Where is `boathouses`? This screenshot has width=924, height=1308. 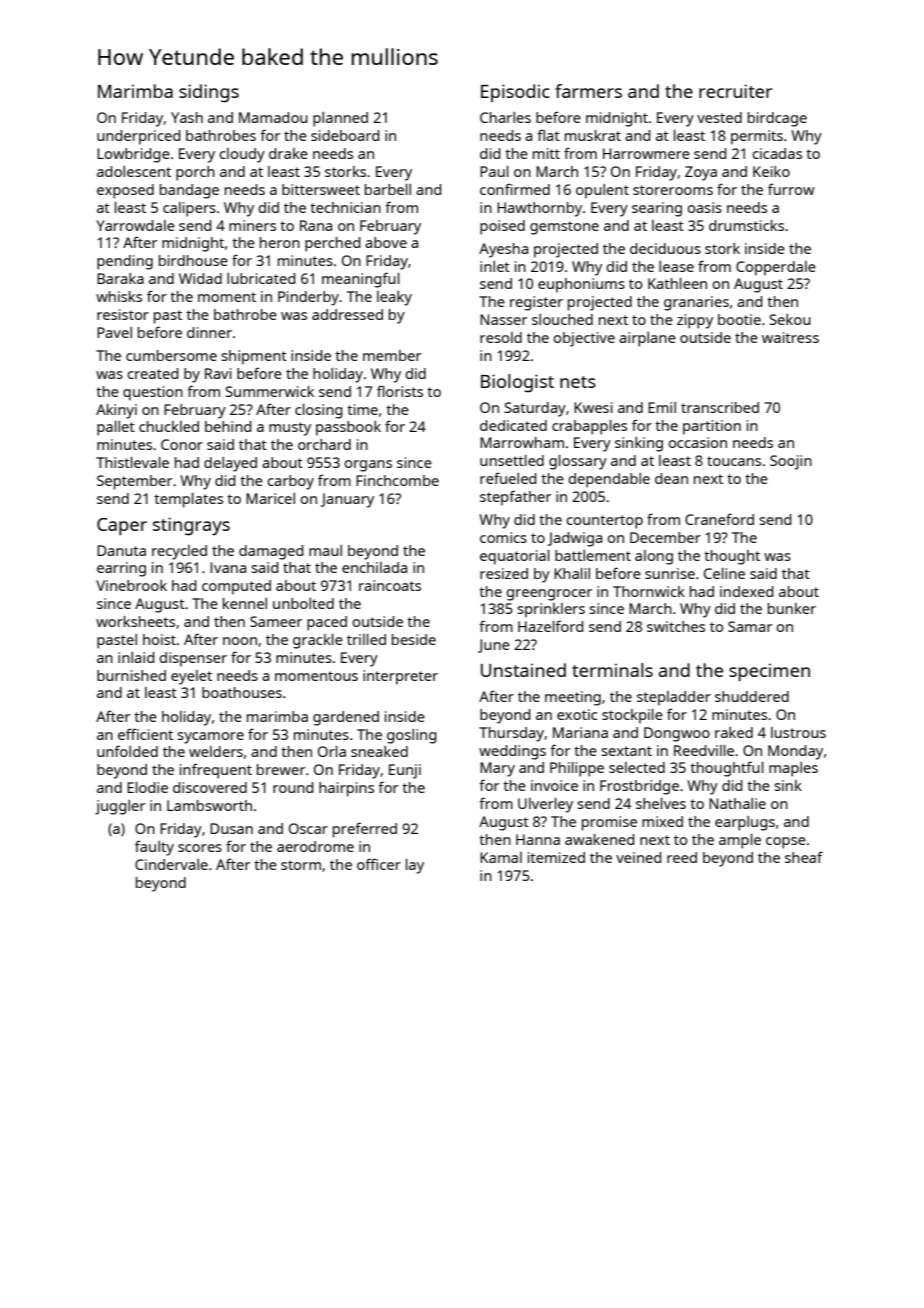
boathouses is located at coordinates (242, 692).
